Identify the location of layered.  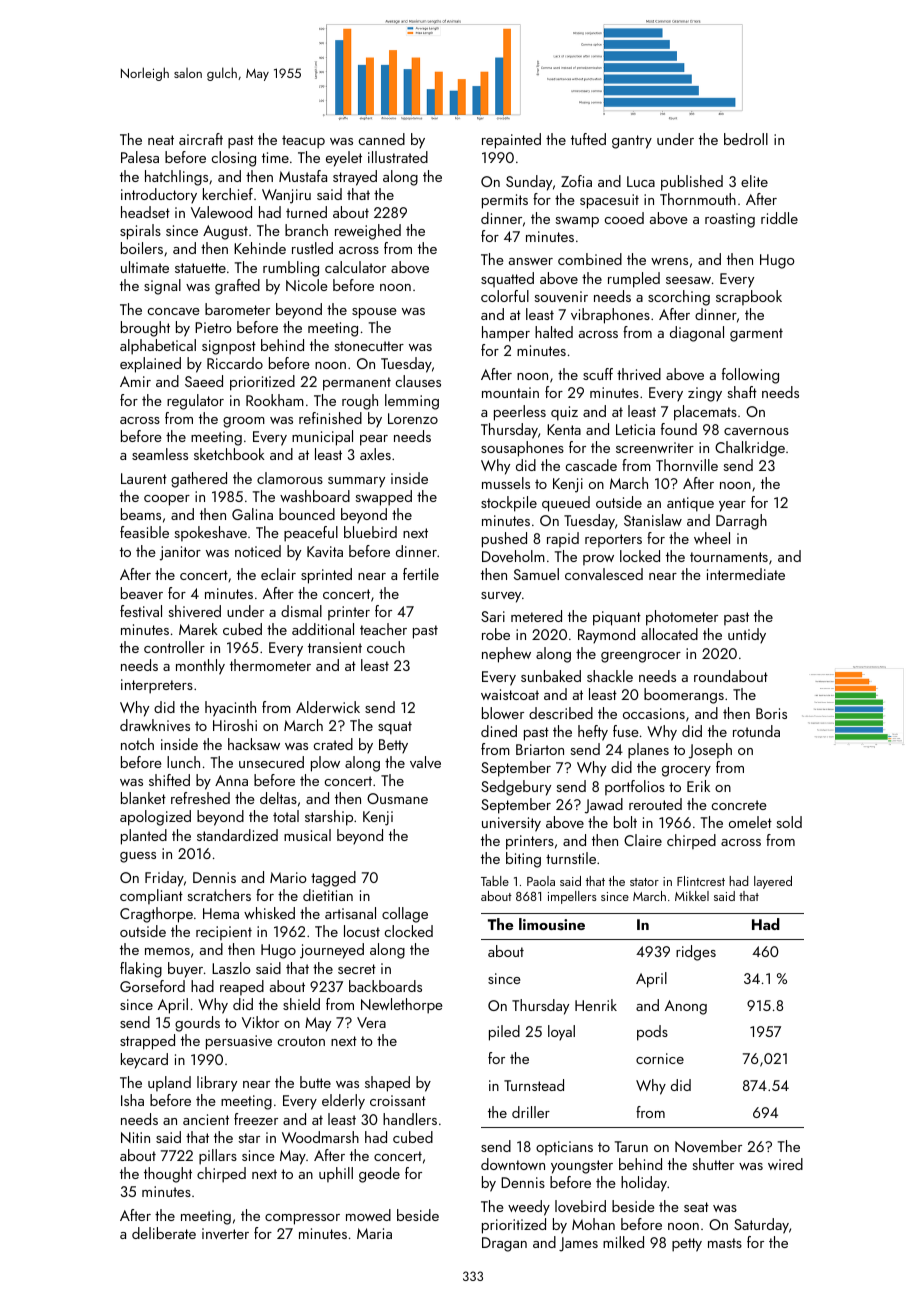
(773, 882).
